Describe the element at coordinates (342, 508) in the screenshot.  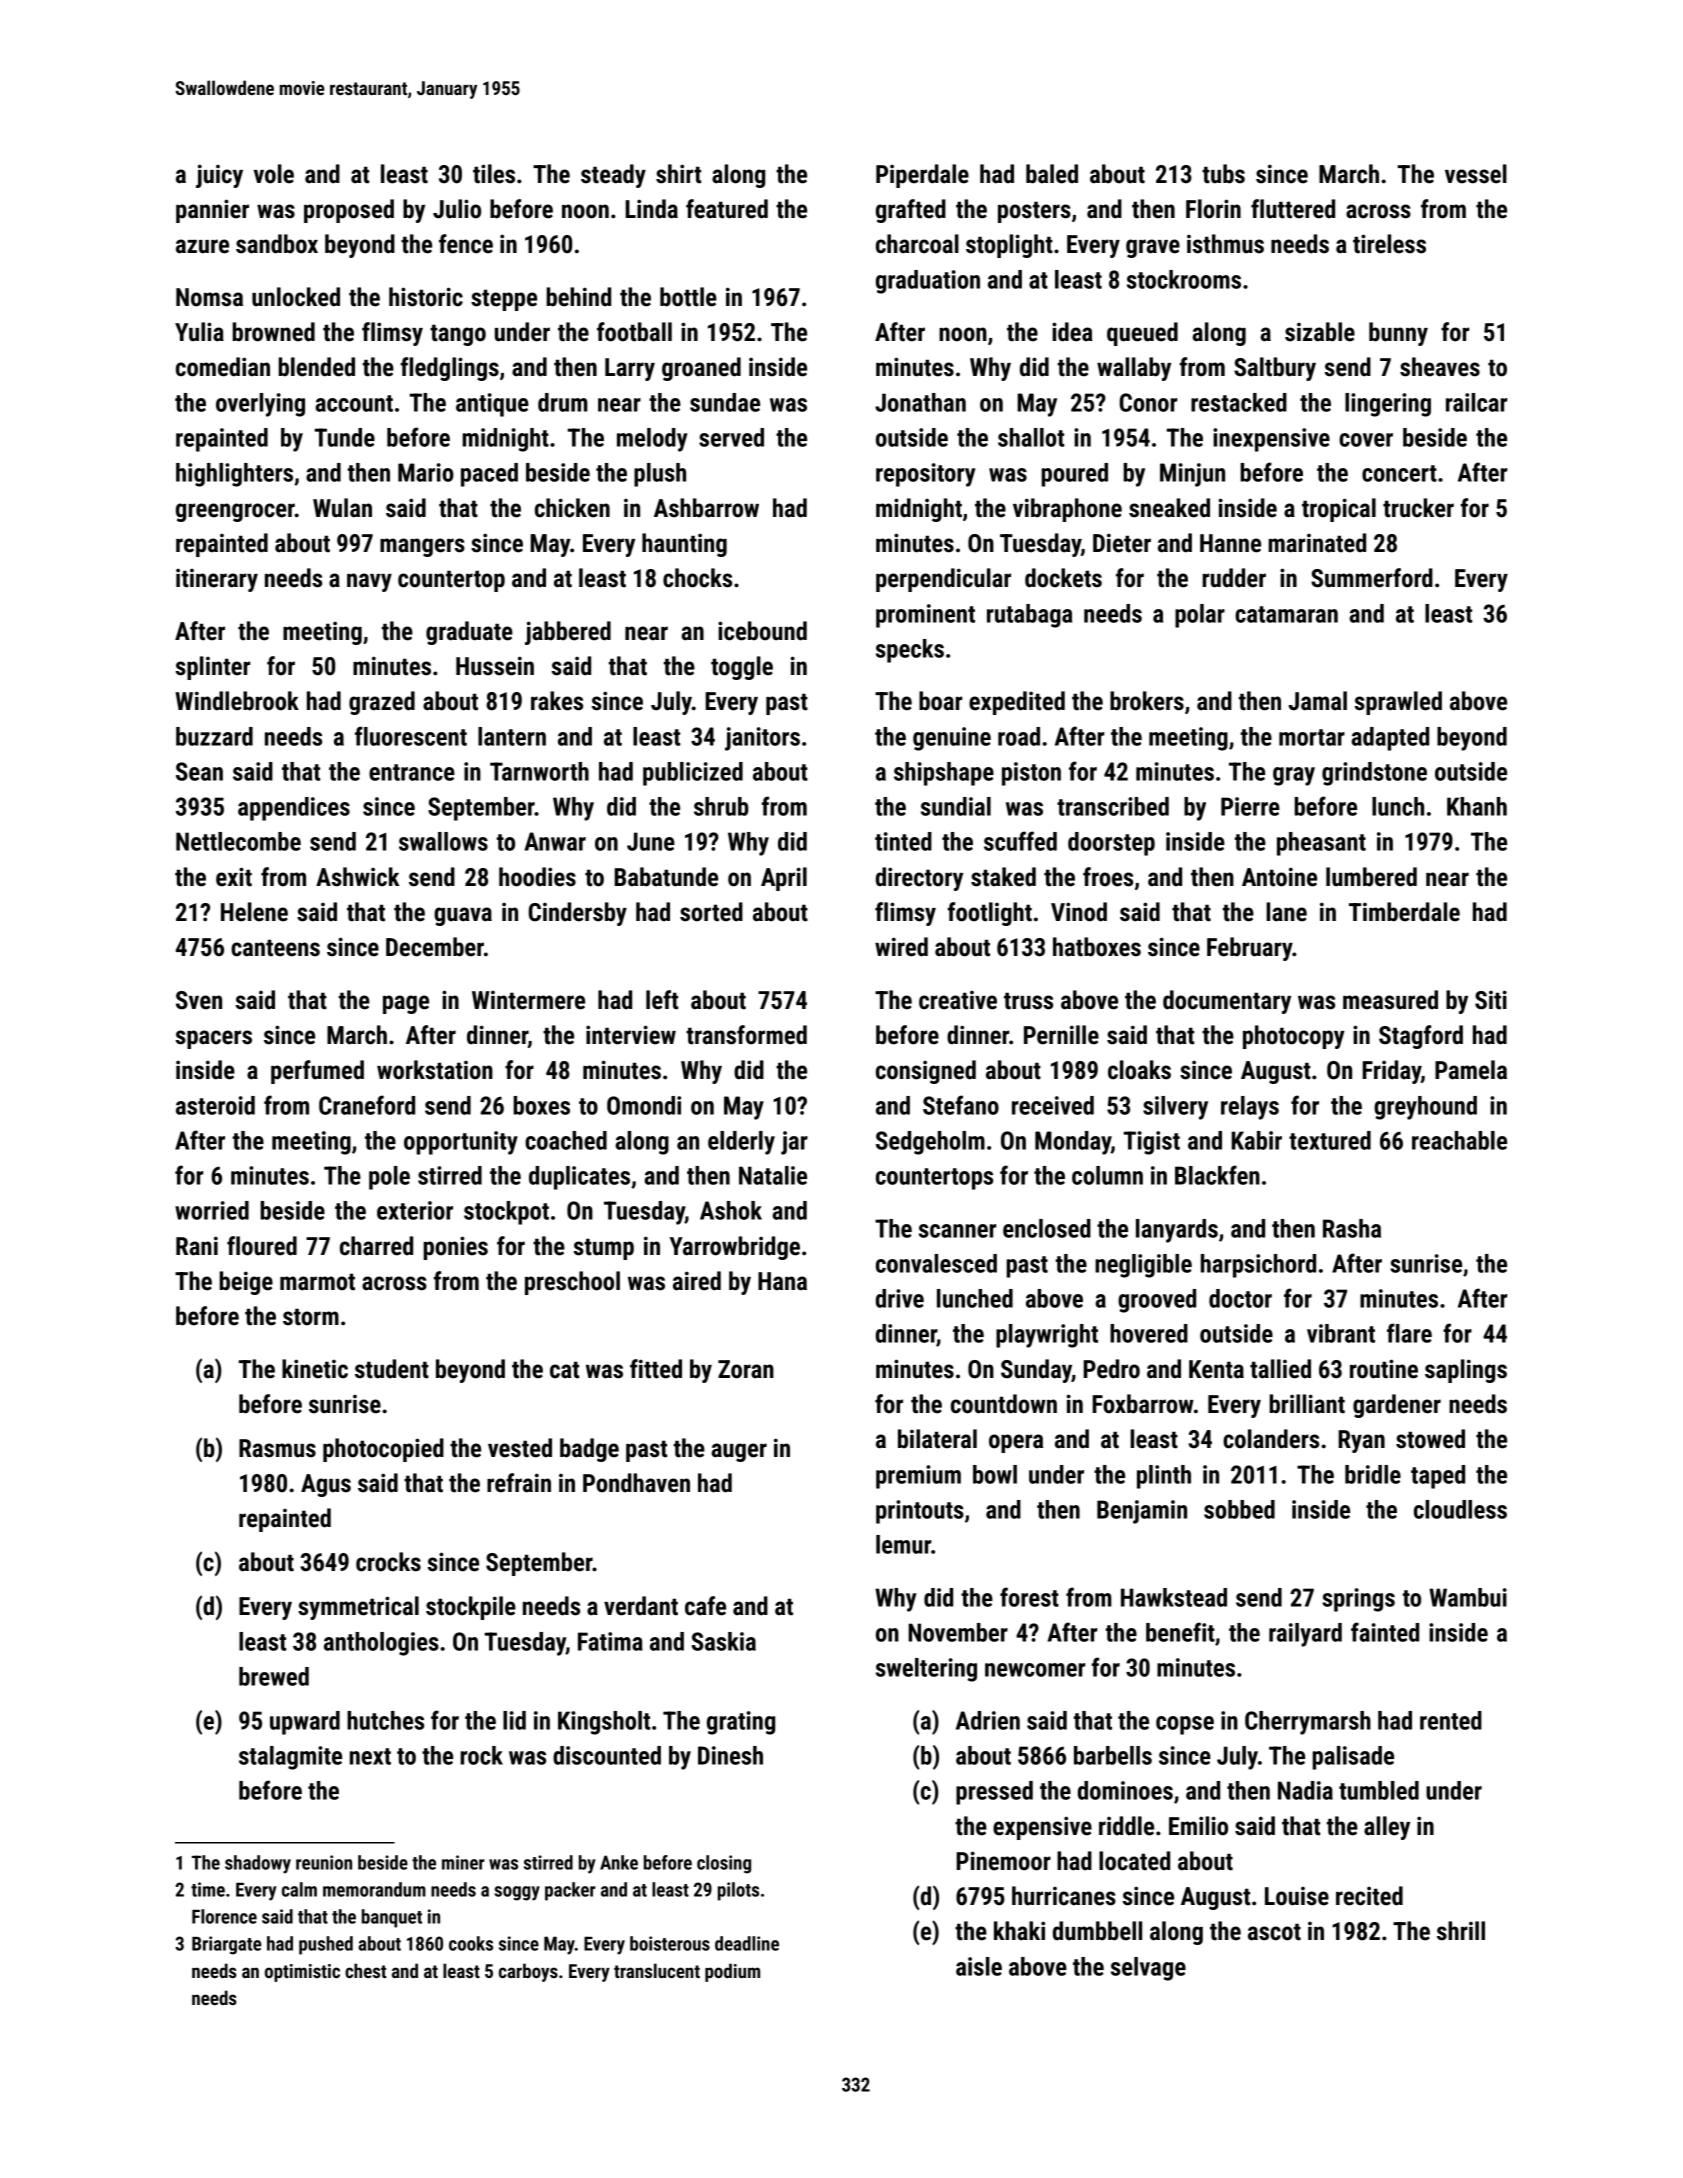
I see `Wulan` at that location.
